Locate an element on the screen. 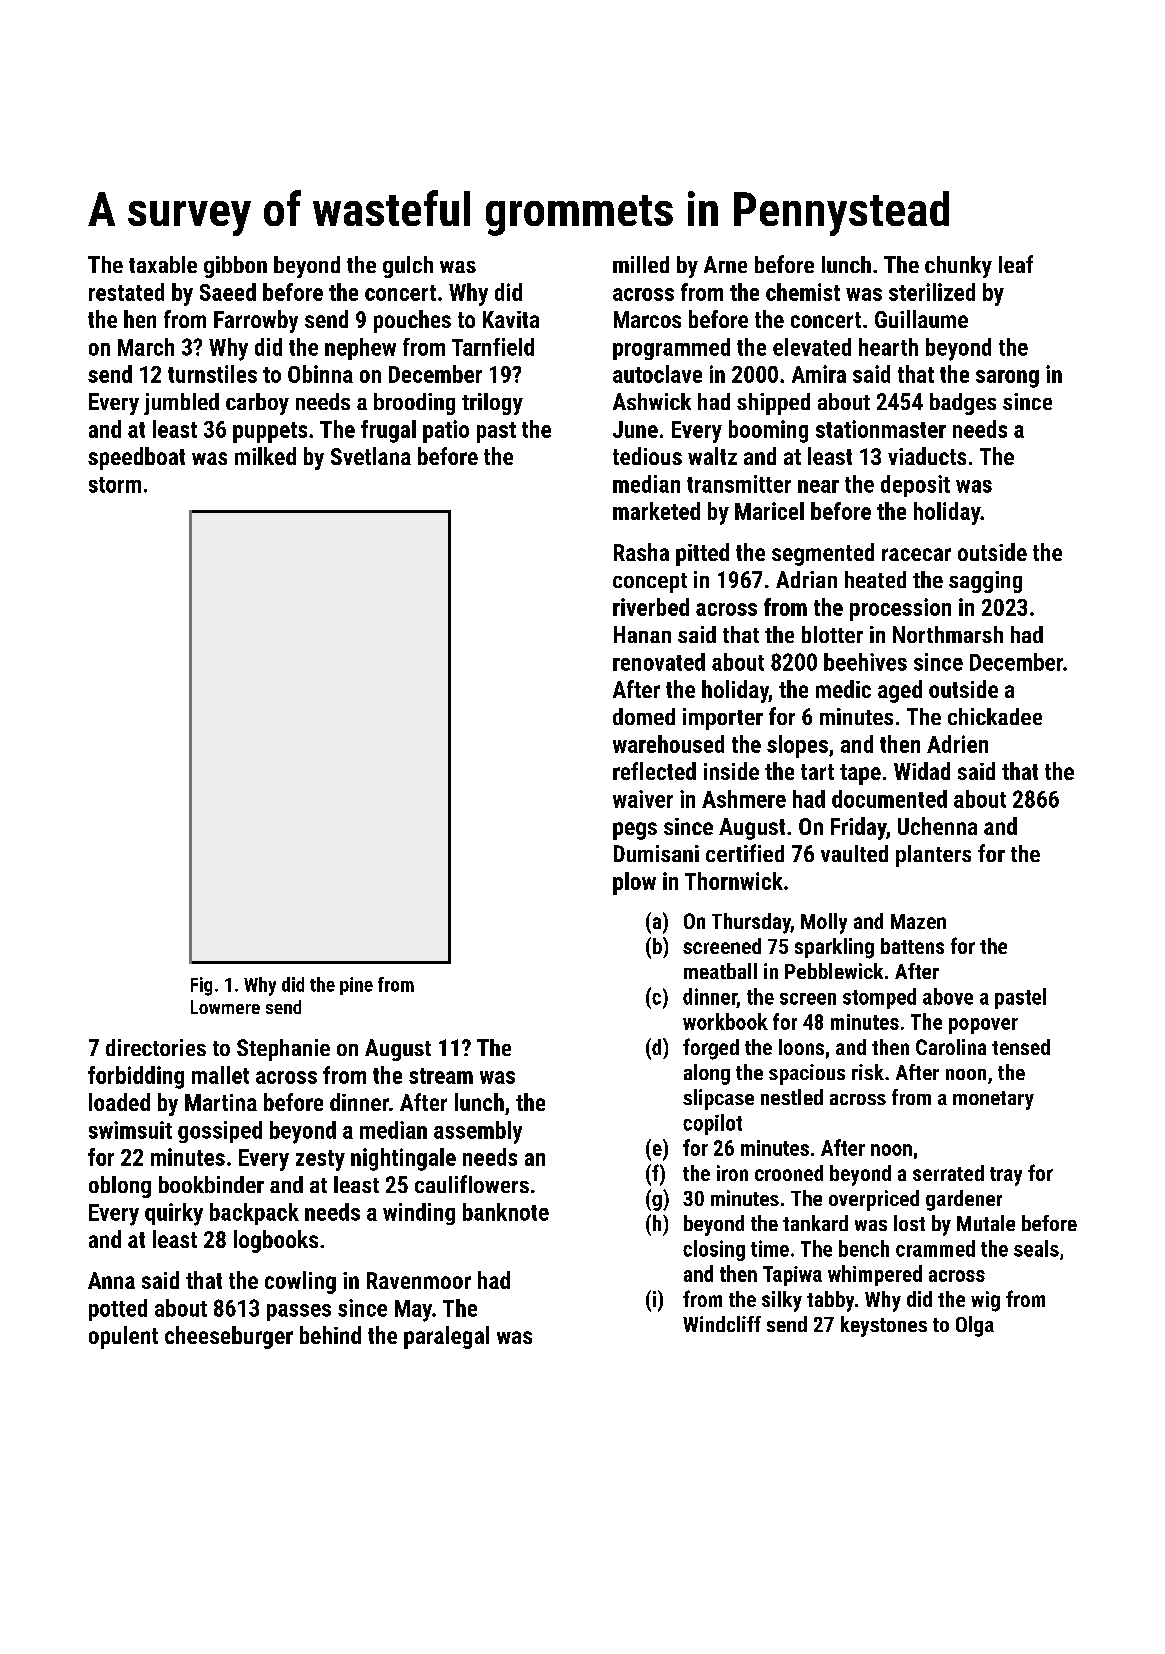 This screenshot has height=1654, width=1165. chickadee is located at coordinates (995, 716).
